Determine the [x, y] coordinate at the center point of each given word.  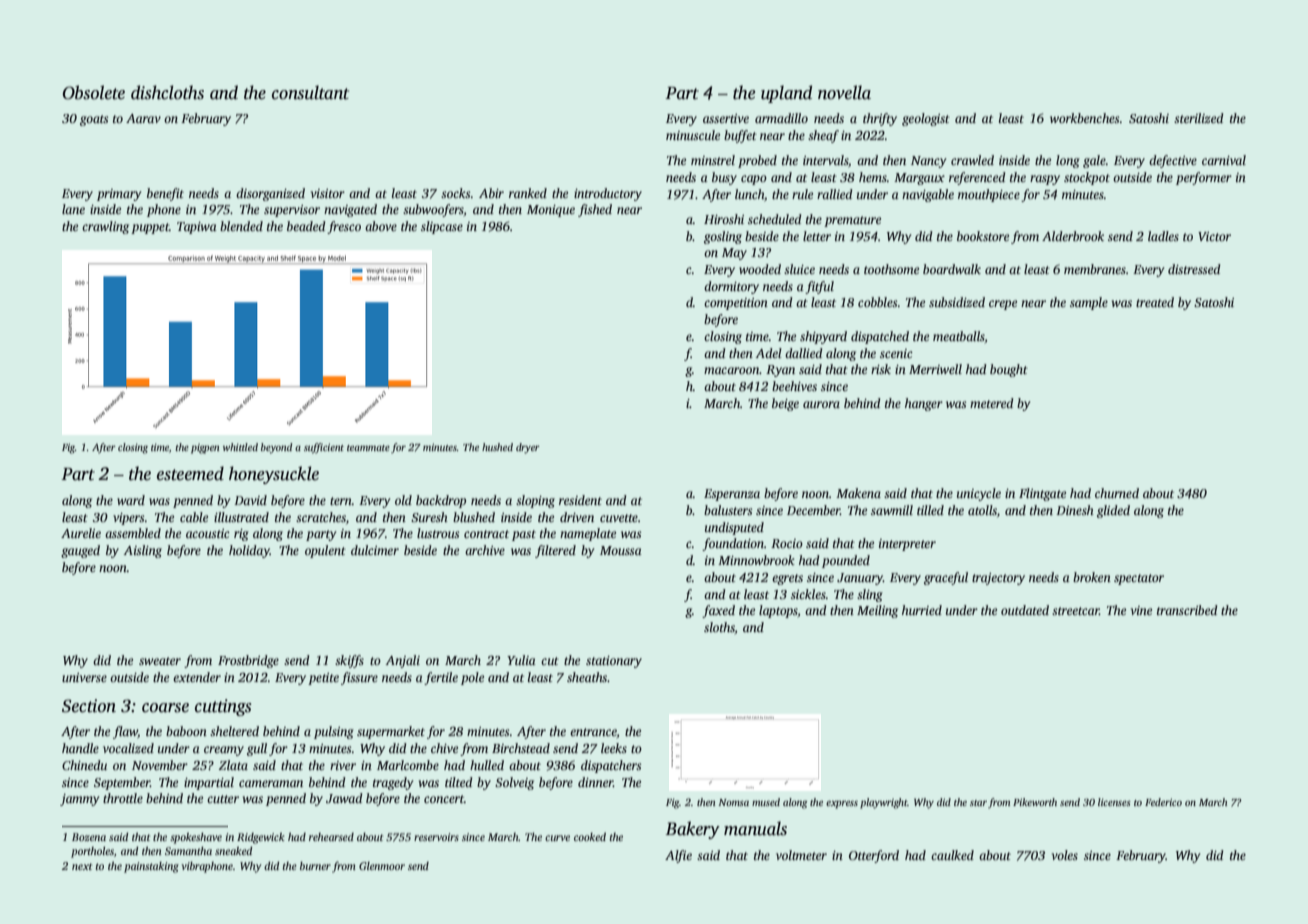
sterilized [1198, 118]
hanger [924, 404]
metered [991, 403]
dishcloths [167, 92]
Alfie [678, 856]
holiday [249, 551]
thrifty [880, 119]
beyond [276, 448]
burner [315, 866]
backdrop [441, 501]
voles [1065, 855]
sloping [535, 501]
